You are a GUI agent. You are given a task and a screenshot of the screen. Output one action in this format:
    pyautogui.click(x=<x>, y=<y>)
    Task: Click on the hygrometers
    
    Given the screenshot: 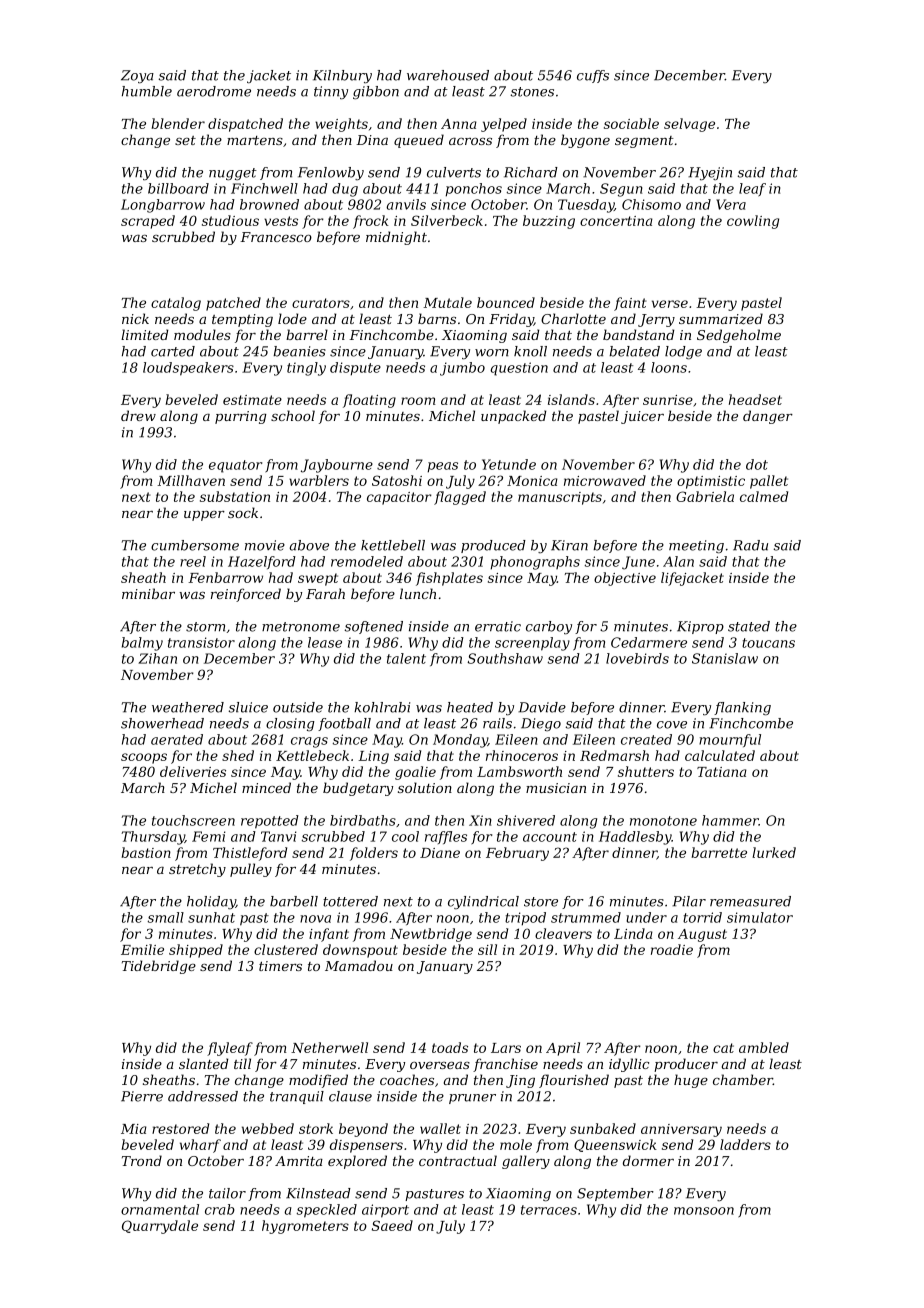 What is the action you would take?
    pyautogui.click(x=305, y=1227)
